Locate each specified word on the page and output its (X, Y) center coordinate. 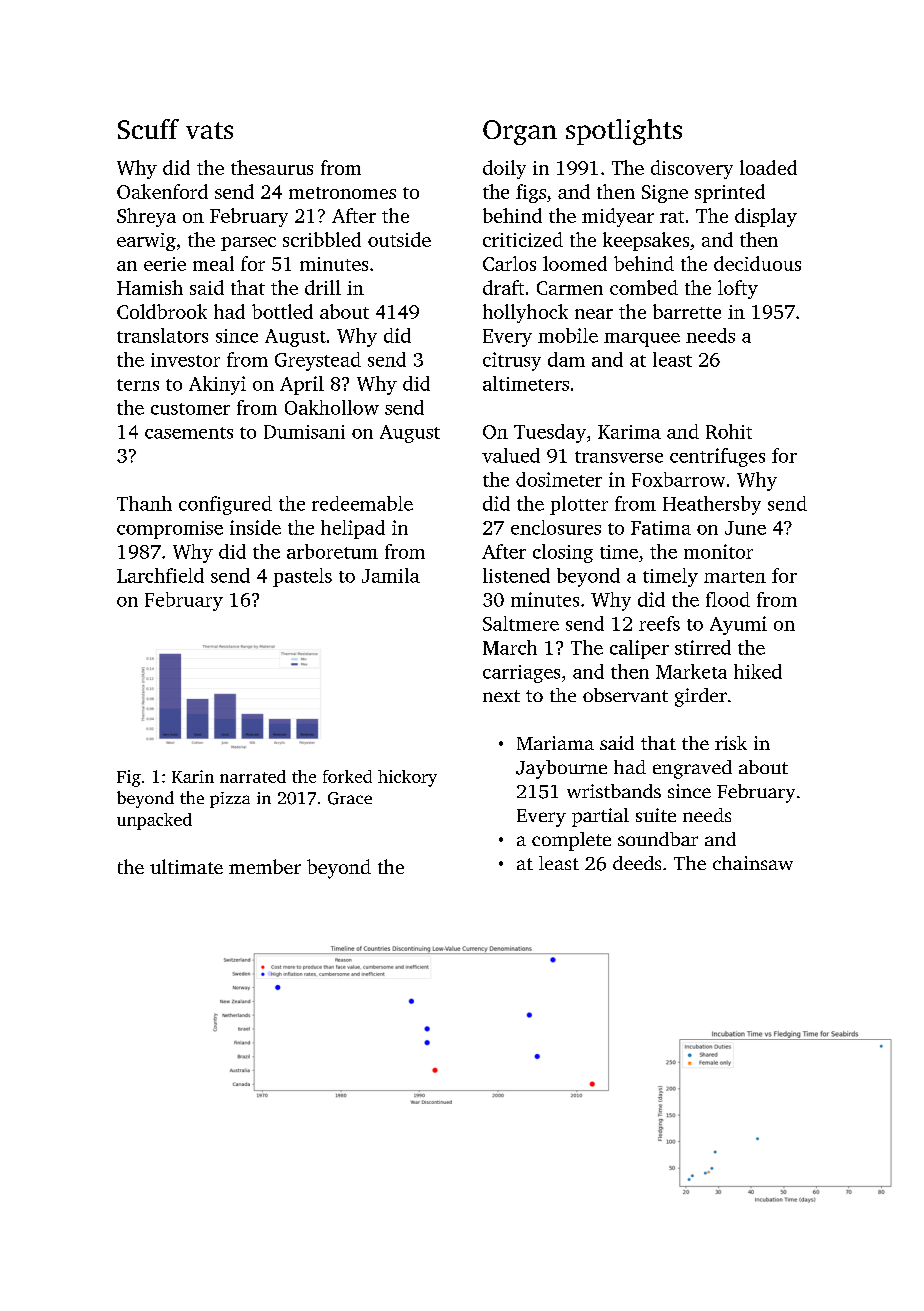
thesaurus (272, 167)
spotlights (624, 132)
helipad (353, 529)
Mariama (555, 743)
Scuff (148, 129)
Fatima (661, 528)
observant (625, 695)
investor (185, 360)
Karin (193, 776)
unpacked (154, 821)
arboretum (332, 551)
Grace (350, 798)
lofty (738, 289)
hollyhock (525, 313)
